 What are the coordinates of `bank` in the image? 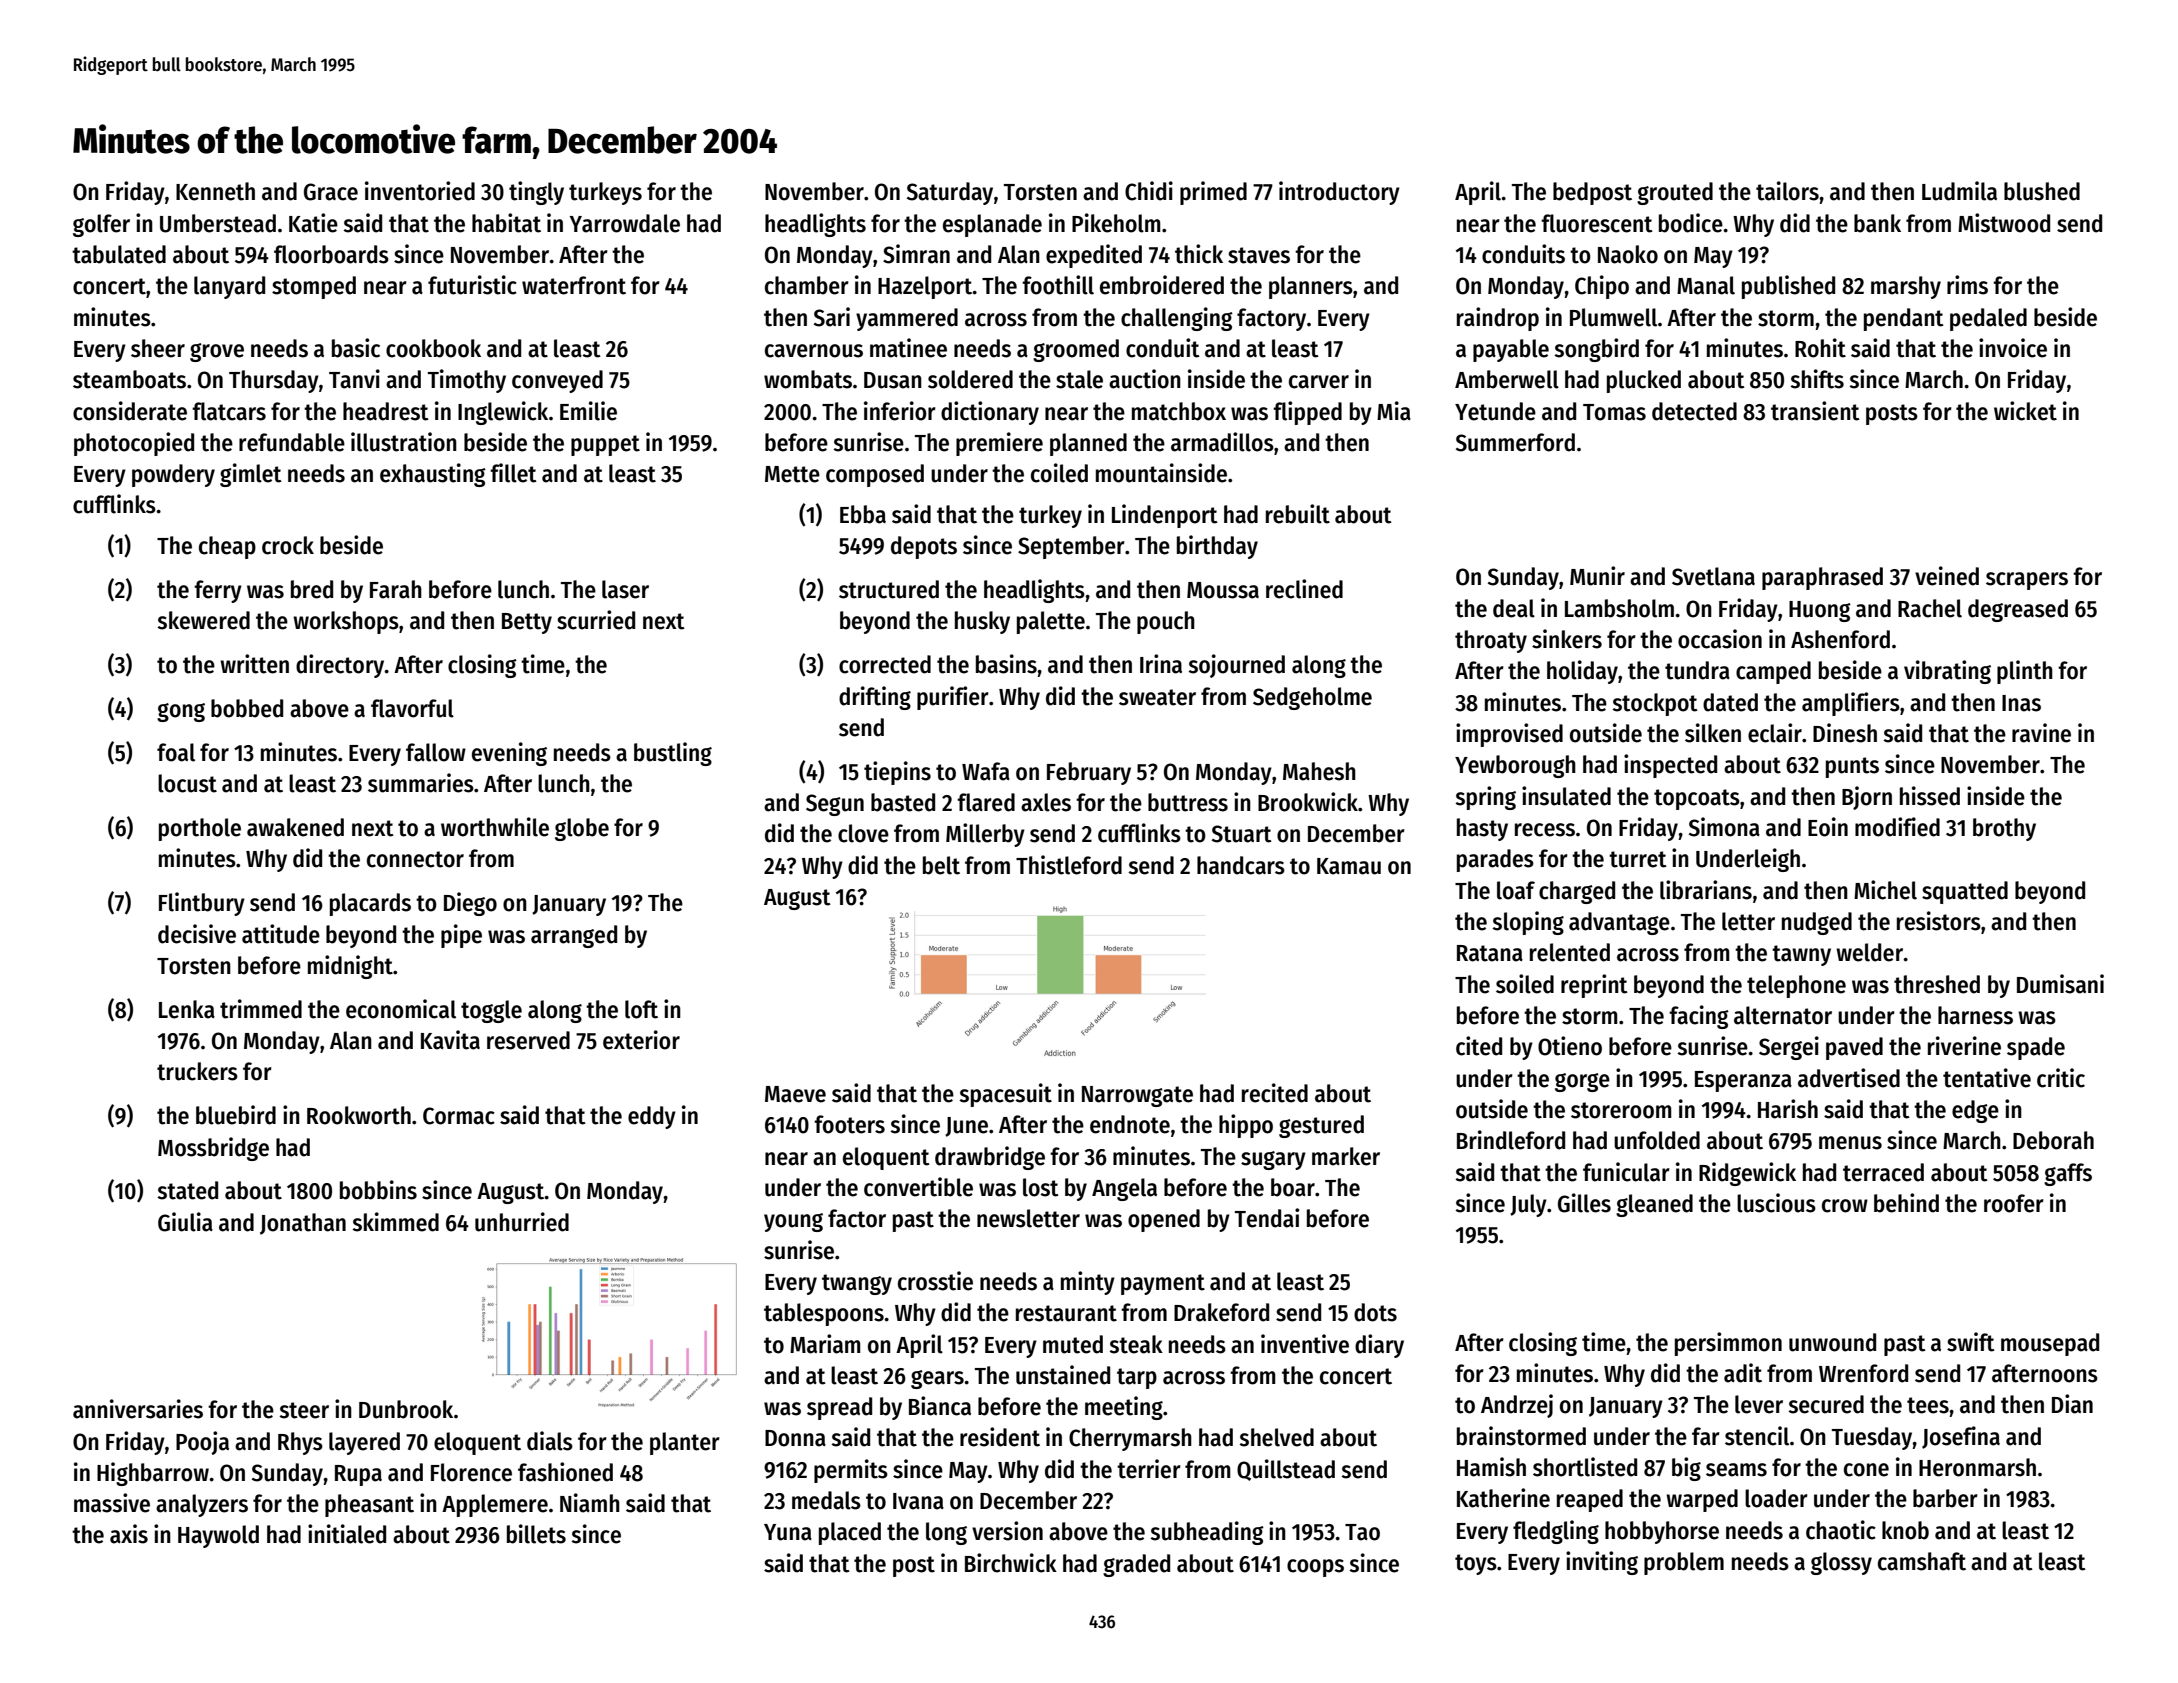 It's located at (1877, 223).
